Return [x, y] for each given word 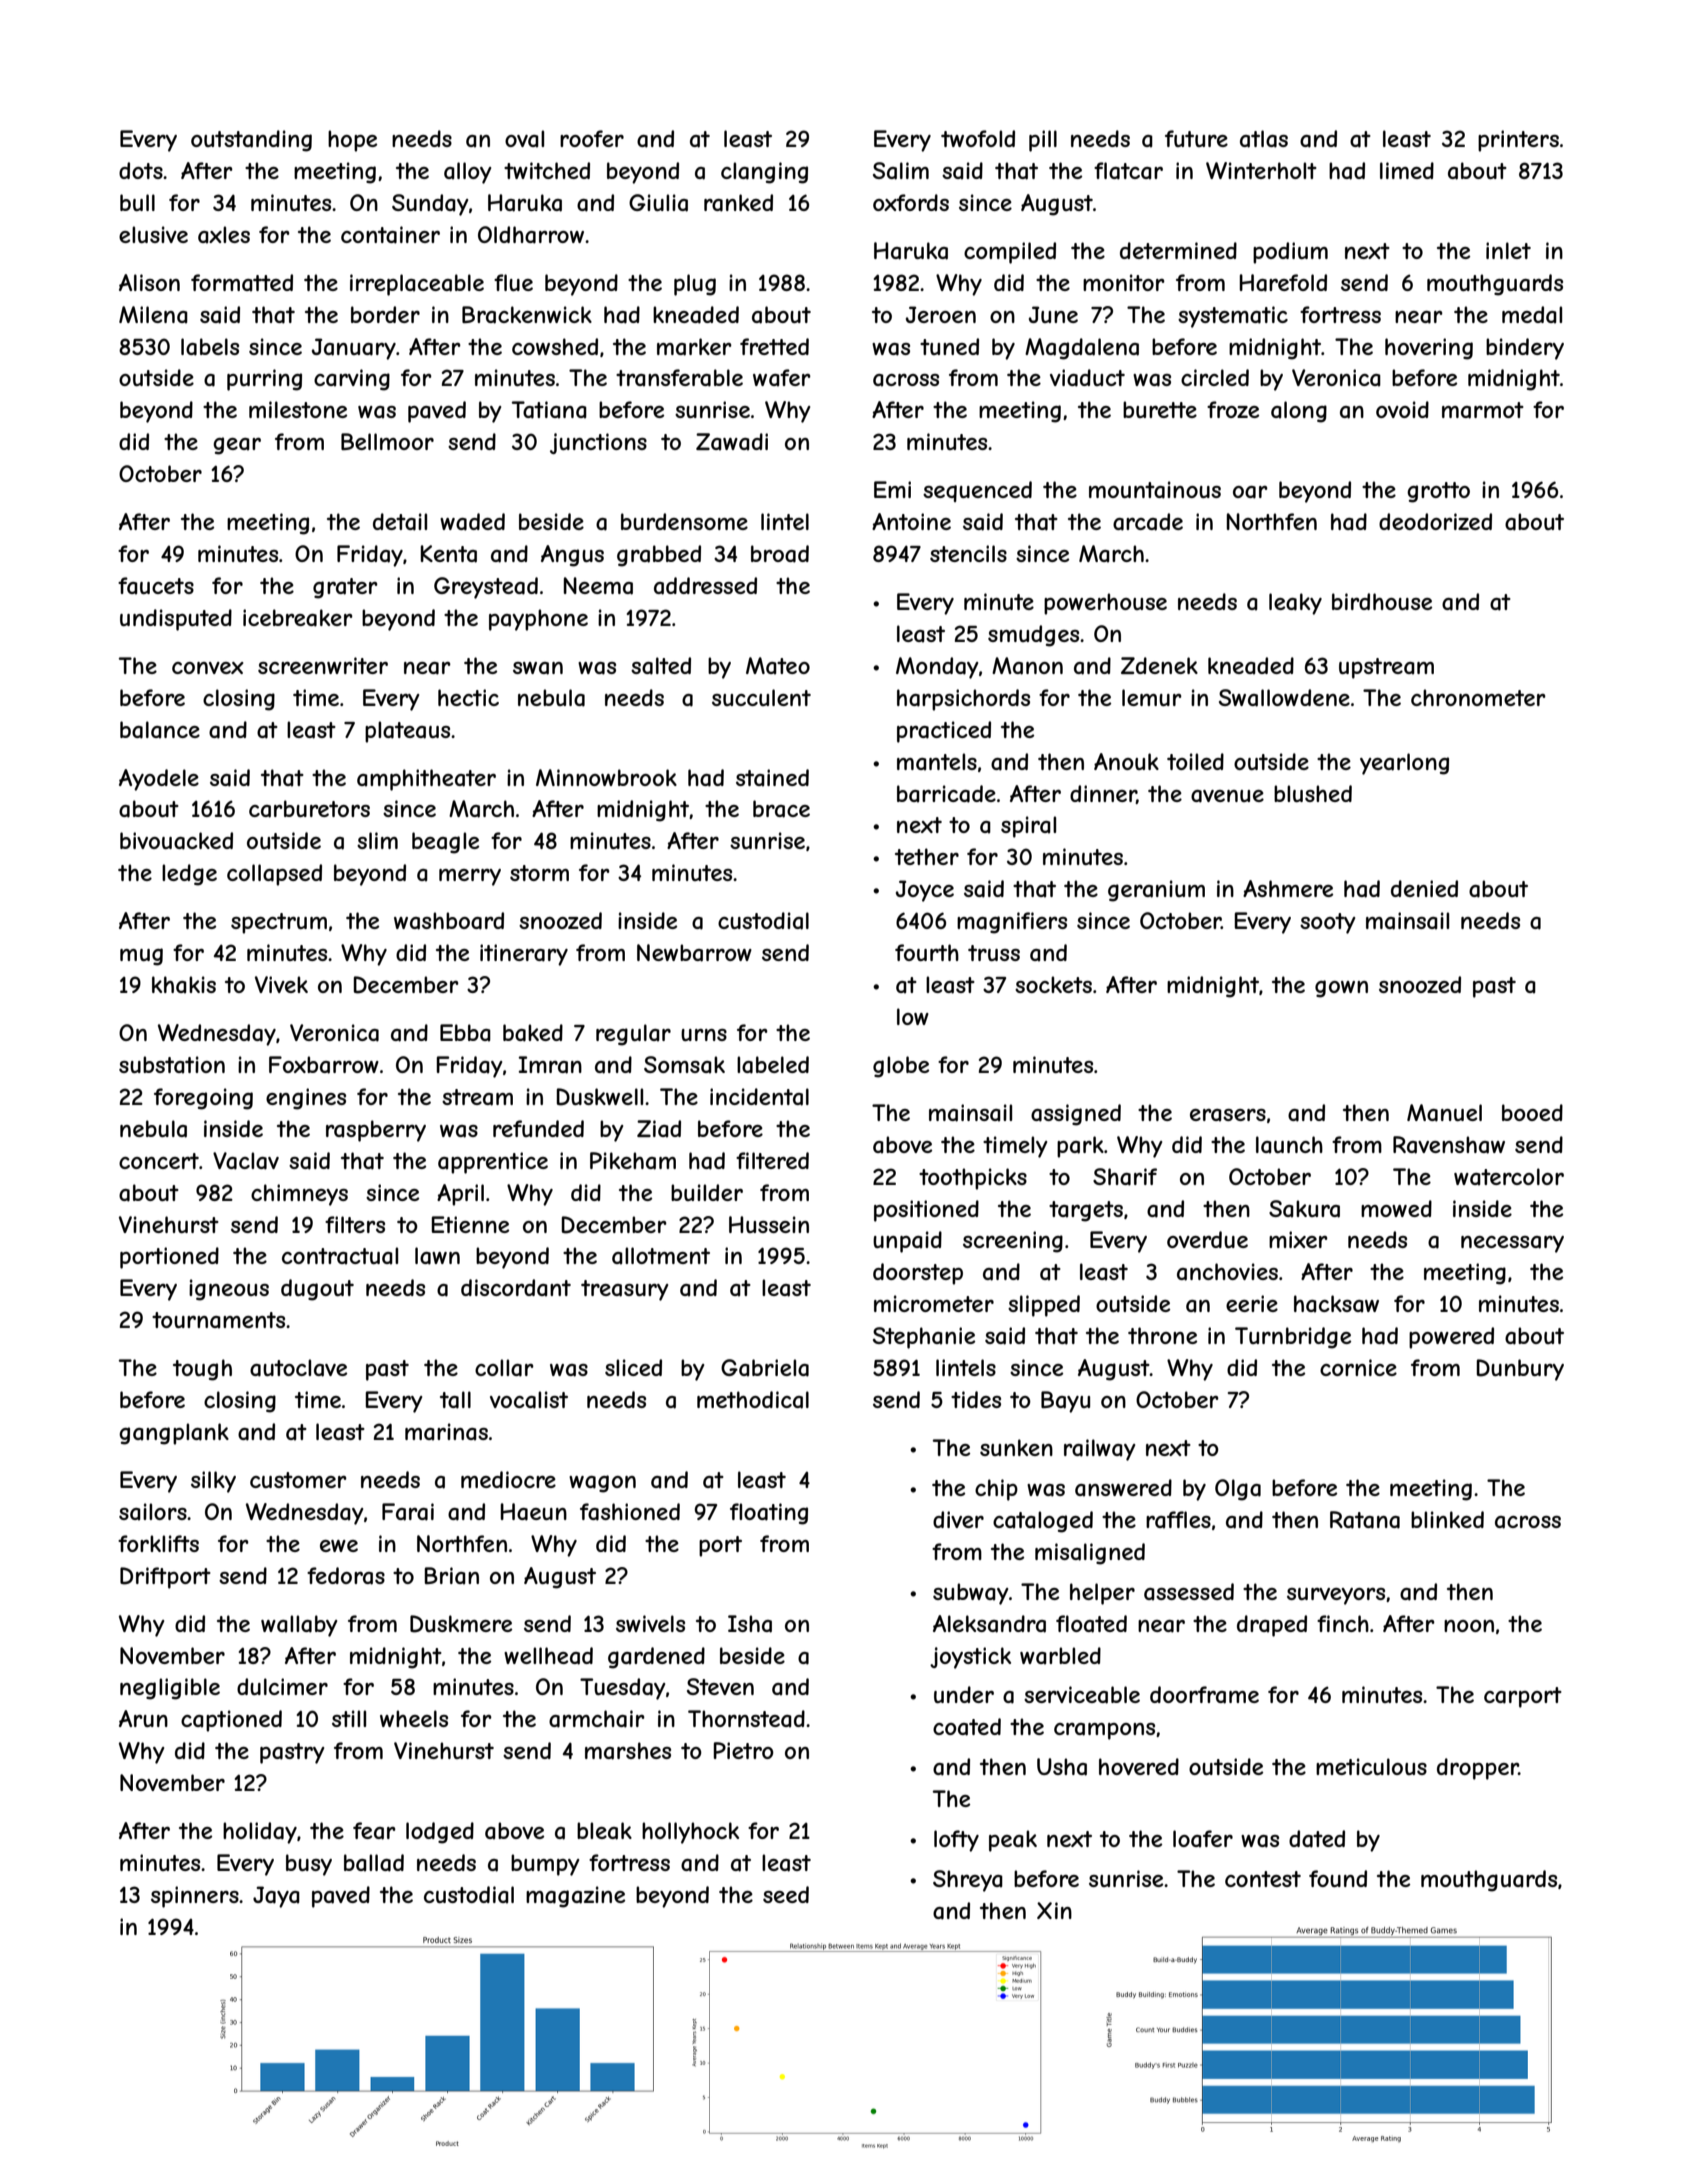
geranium [1156, 891]
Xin [1054, 1910]
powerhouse [1105, 604]
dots [141, 170]
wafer [782, 378]
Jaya [276, 1897]
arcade [1148, 522]
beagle [445, 843]
